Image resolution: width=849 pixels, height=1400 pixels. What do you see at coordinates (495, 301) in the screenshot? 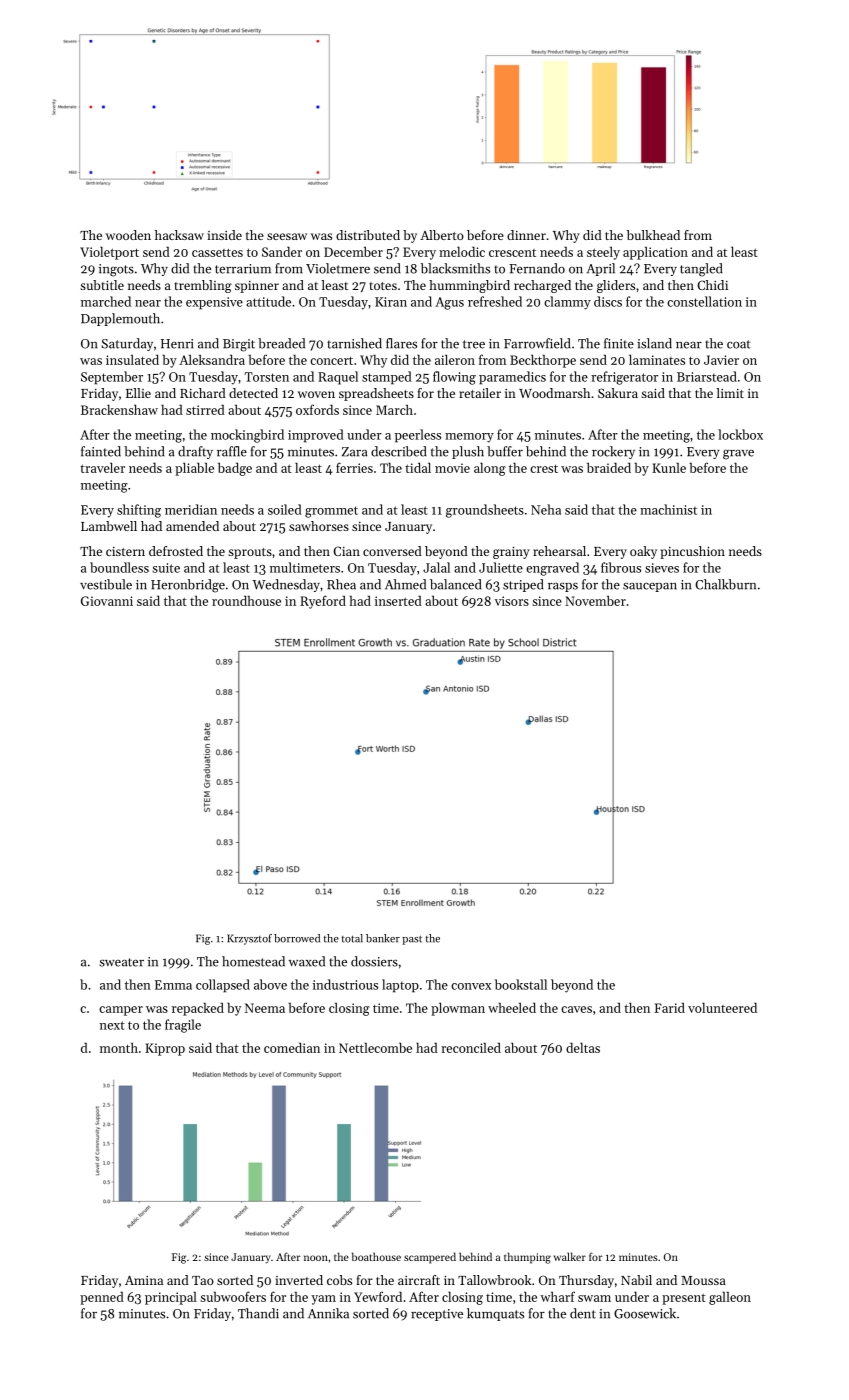
I see `refreshed` at bounding box center [495, 301].
